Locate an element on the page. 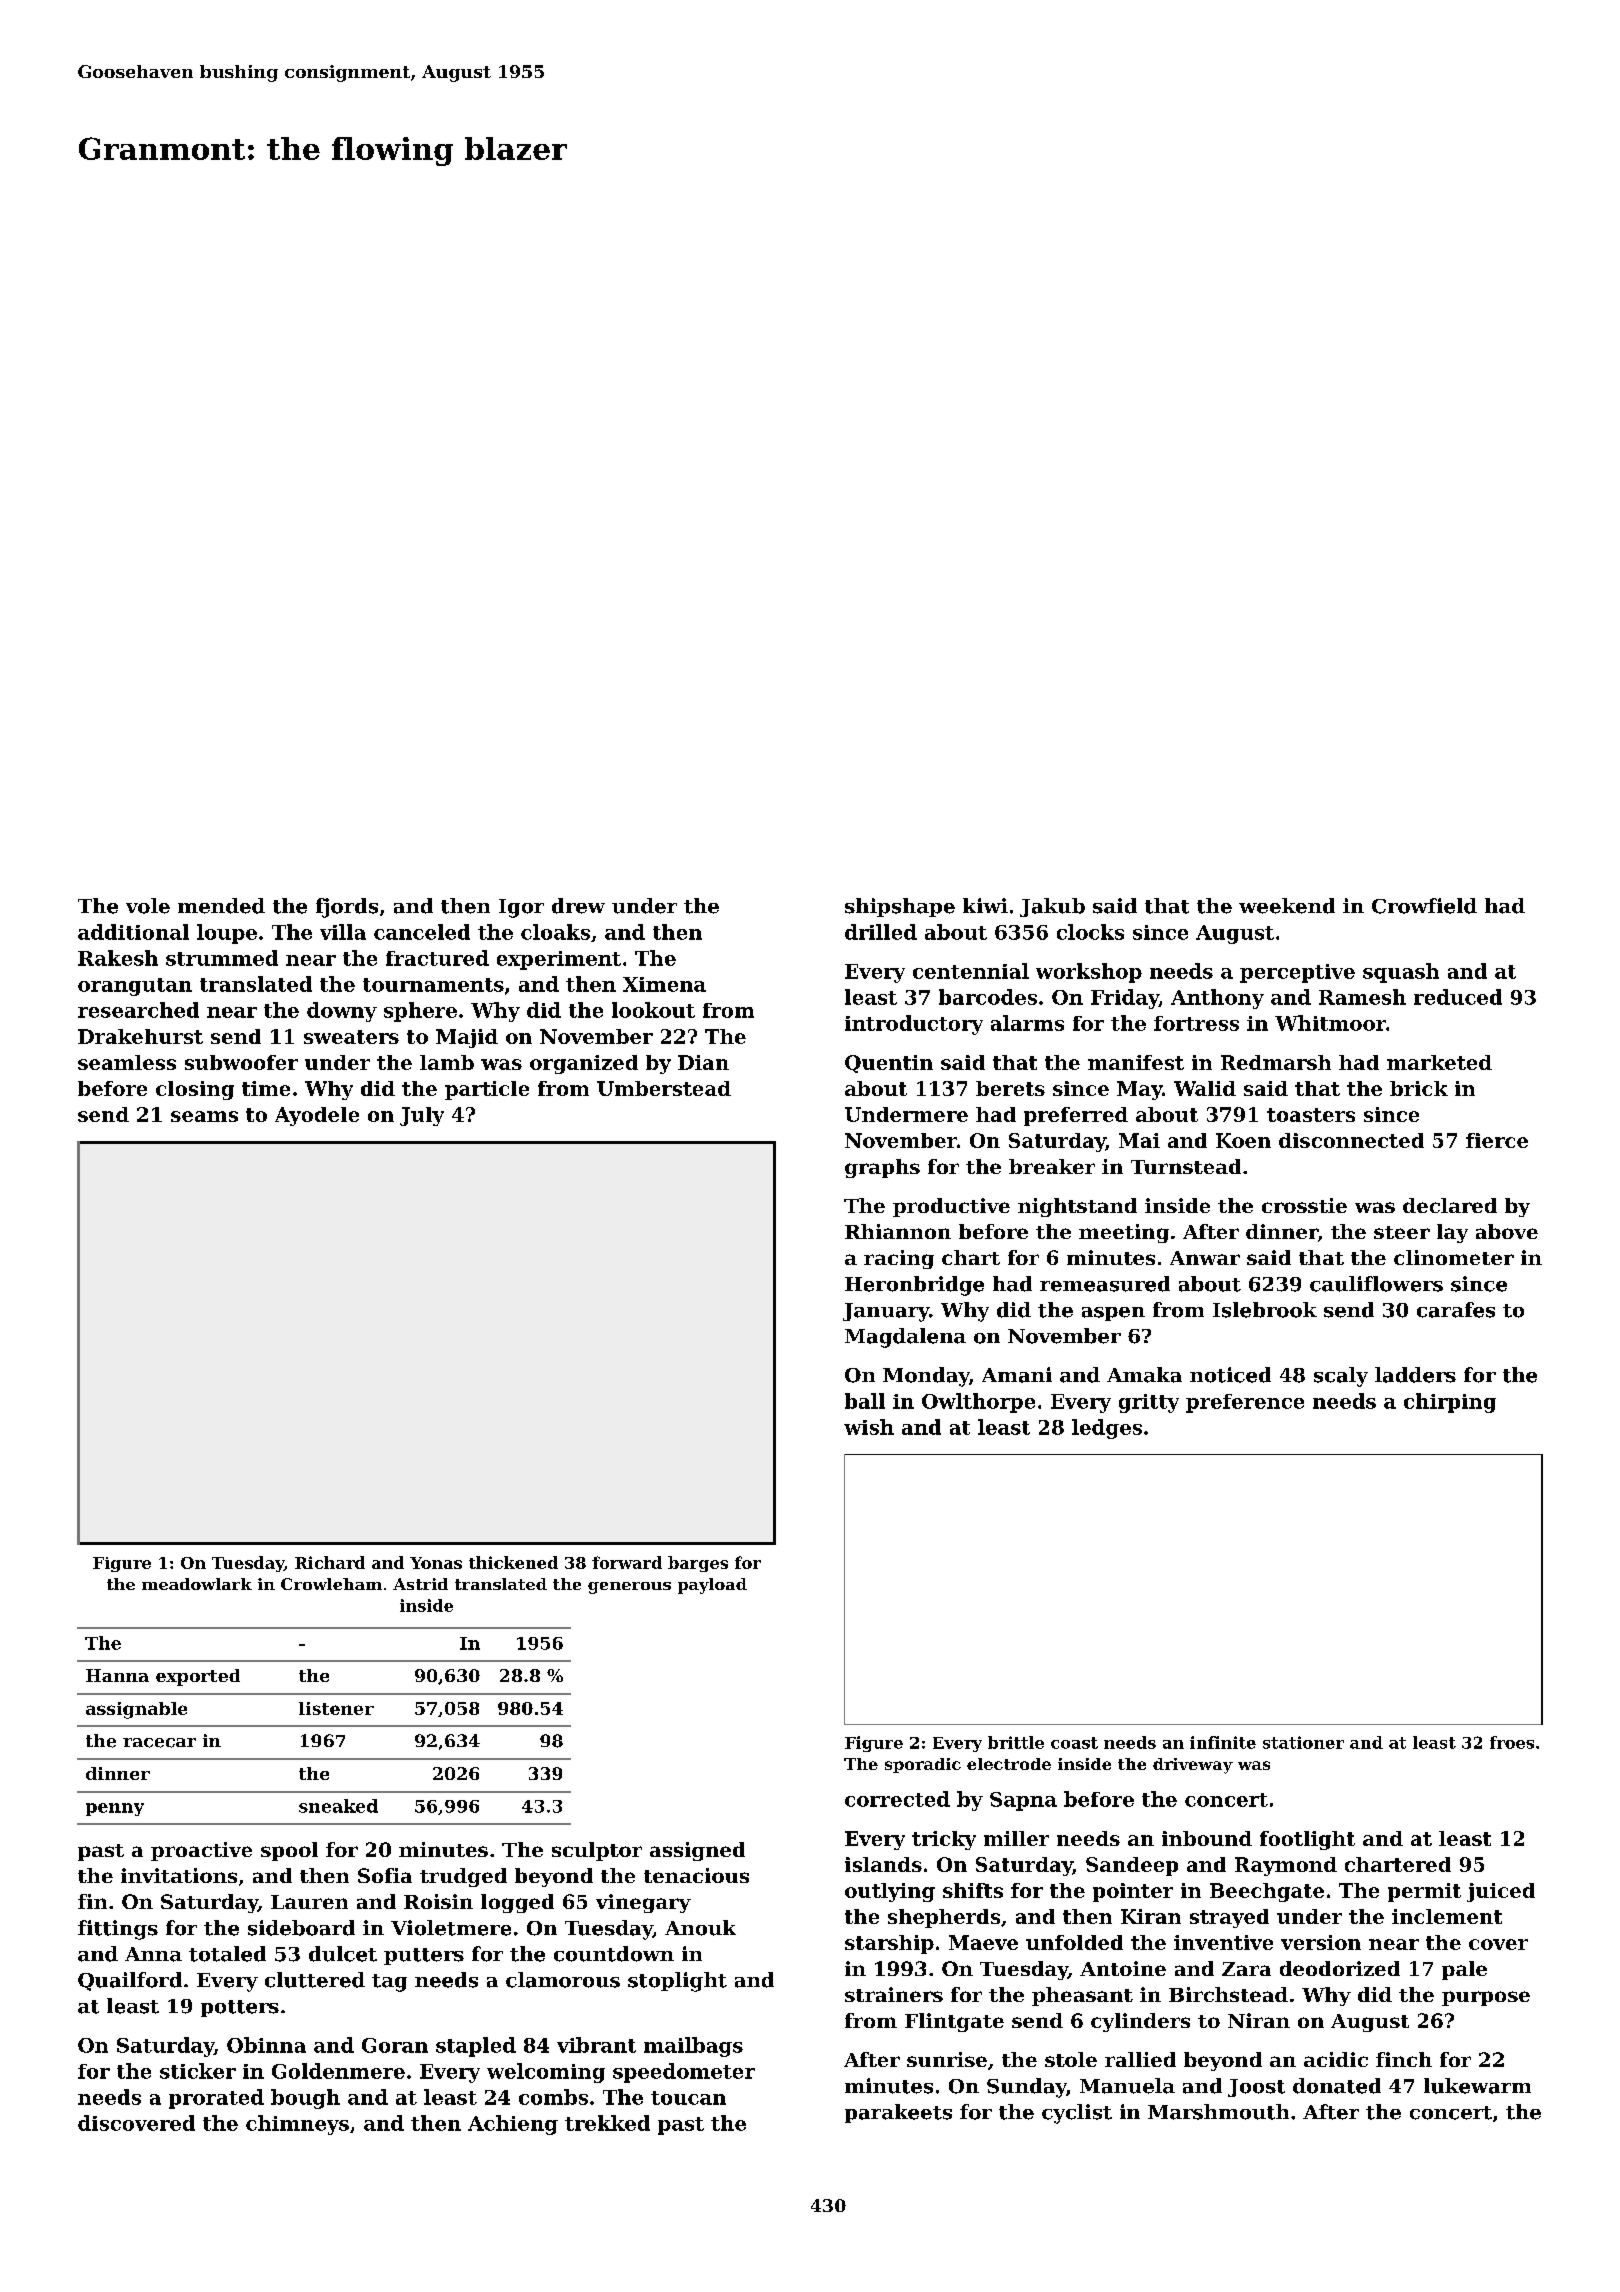 Image resolution: width=1620 pixels, height=2292 pixels. July is located at coordinates (422, 1116).
